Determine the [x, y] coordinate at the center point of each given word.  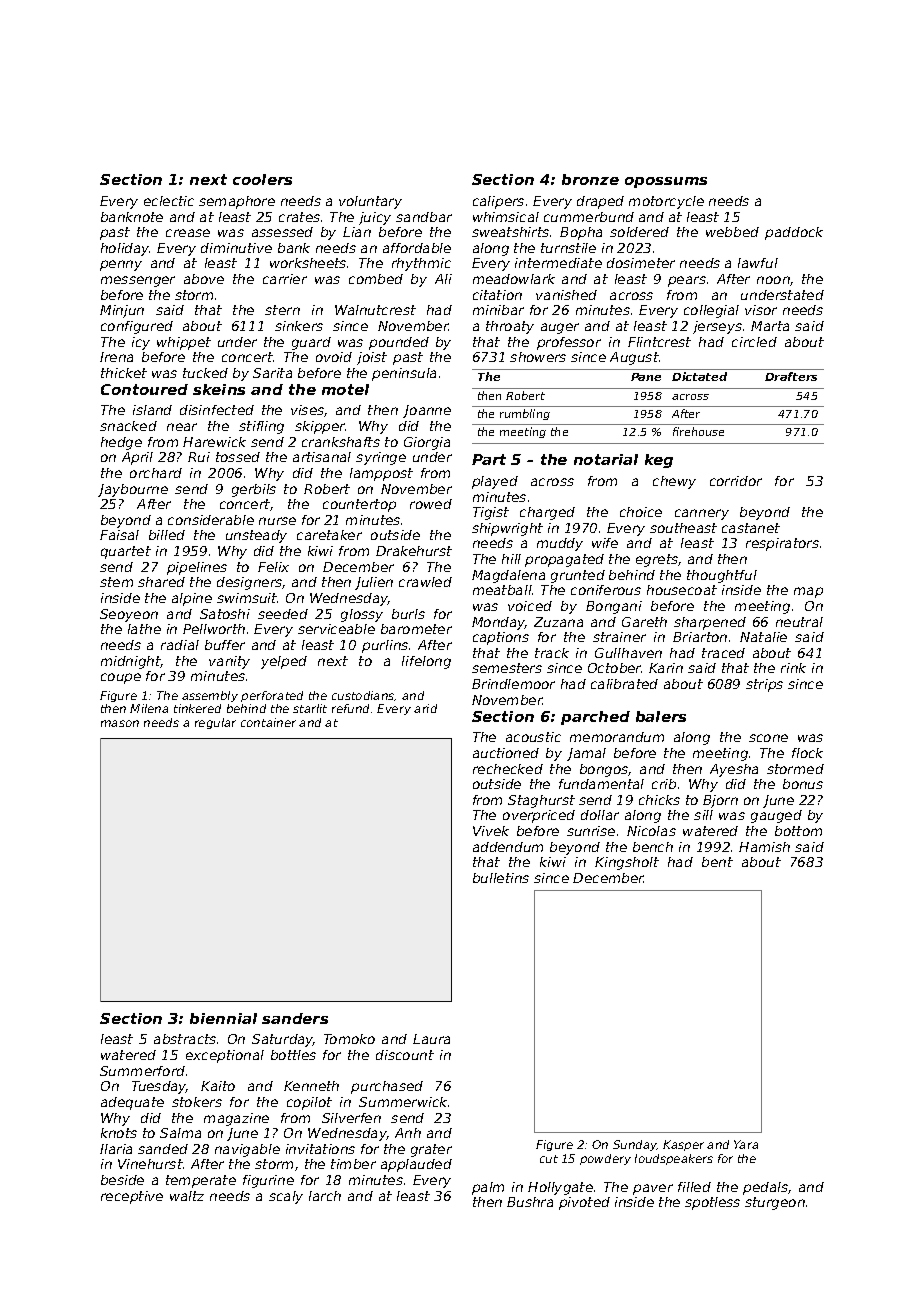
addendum [508, 847]
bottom [798, 831]
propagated [564, 560]
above [204, 279]
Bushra [530, 1202]
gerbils [254, 490]
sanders [295, 1018]
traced [723, 653]
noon [773, 280]
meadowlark [514, 279]
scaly [286, 1197]
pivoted [584, 1203]
